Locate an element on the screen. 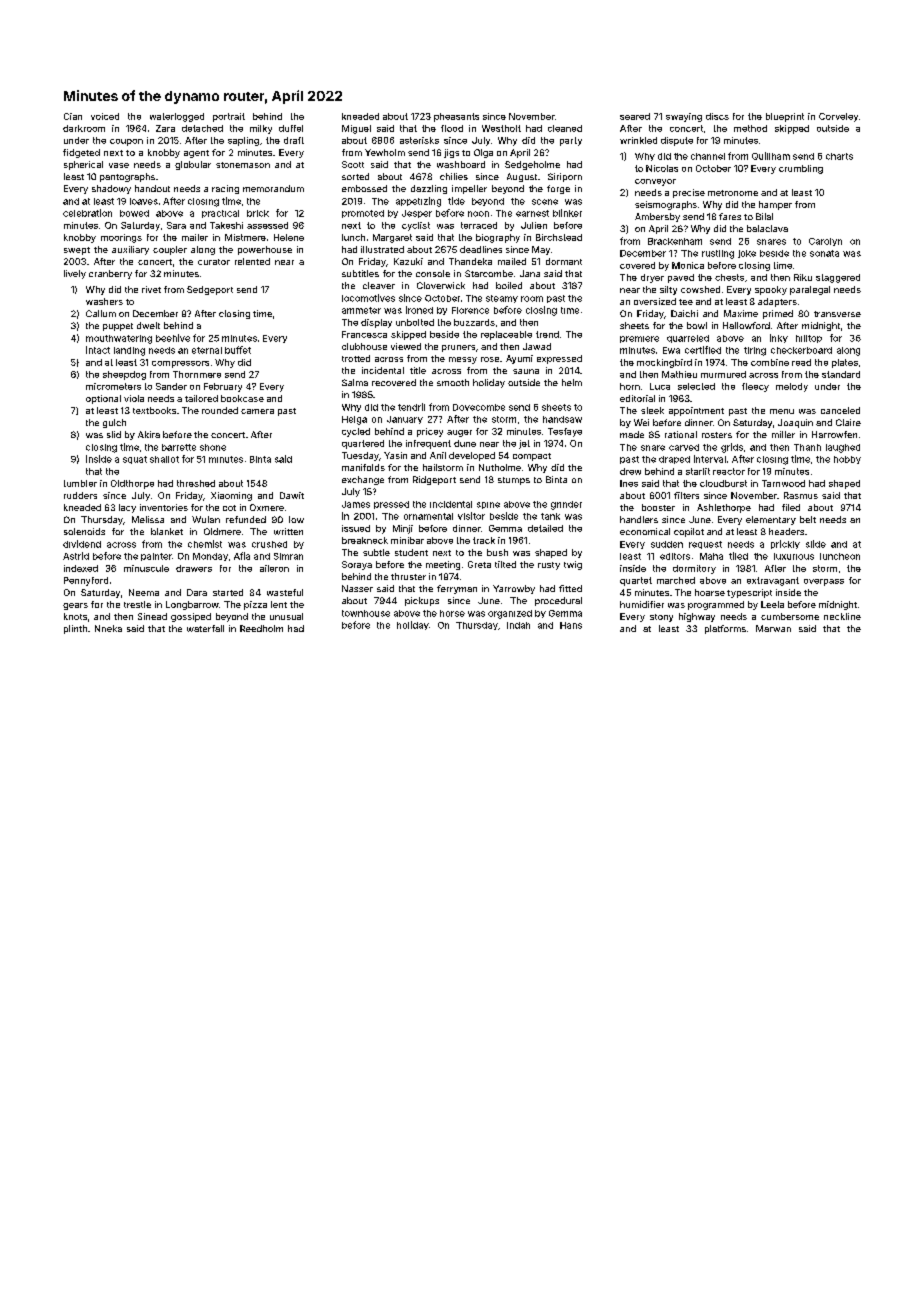 The width and height of the screenshot is (924, 1308). blueprint is located at coordinates (785, 117).
